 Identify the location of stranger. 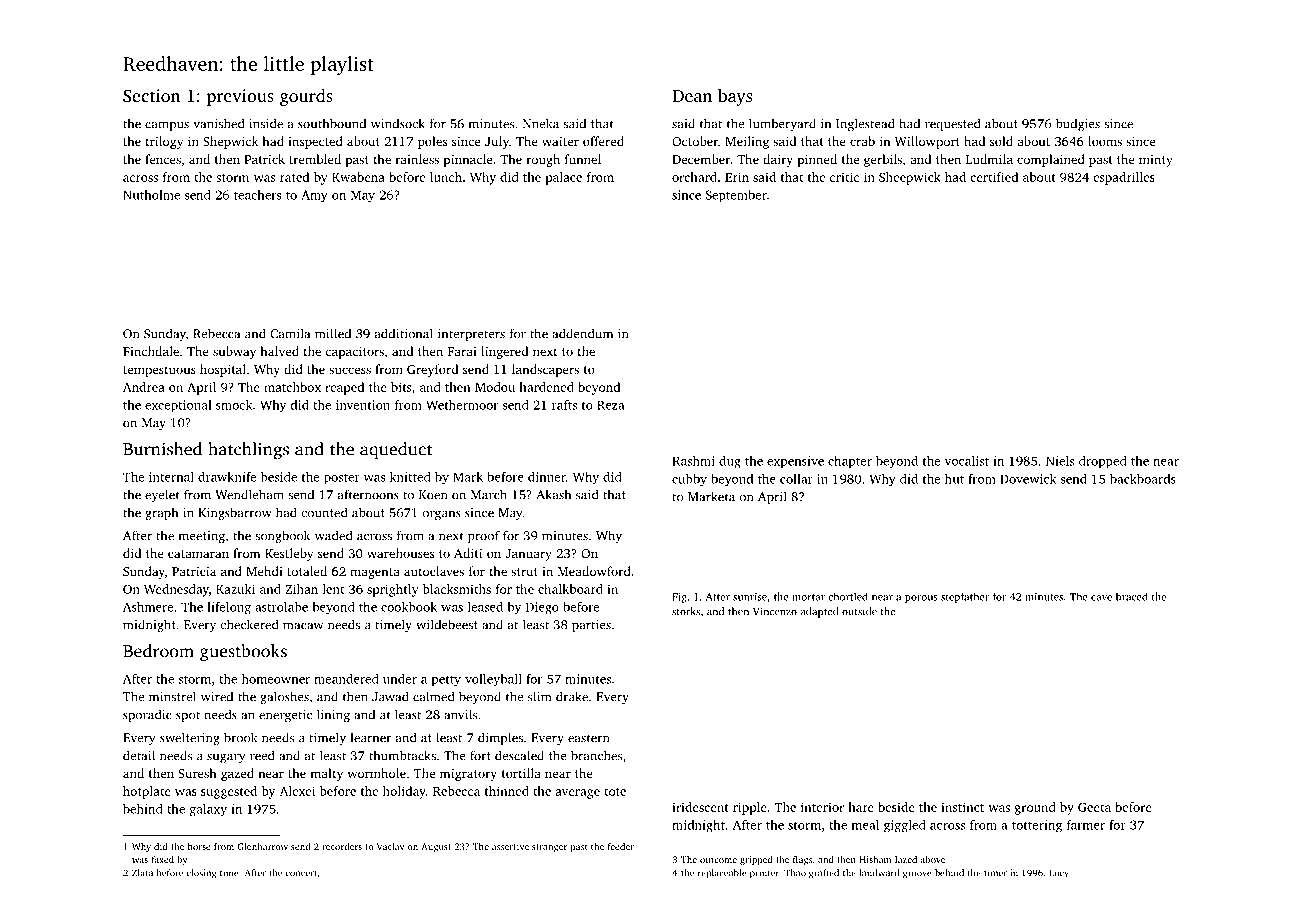
(549, 848).
